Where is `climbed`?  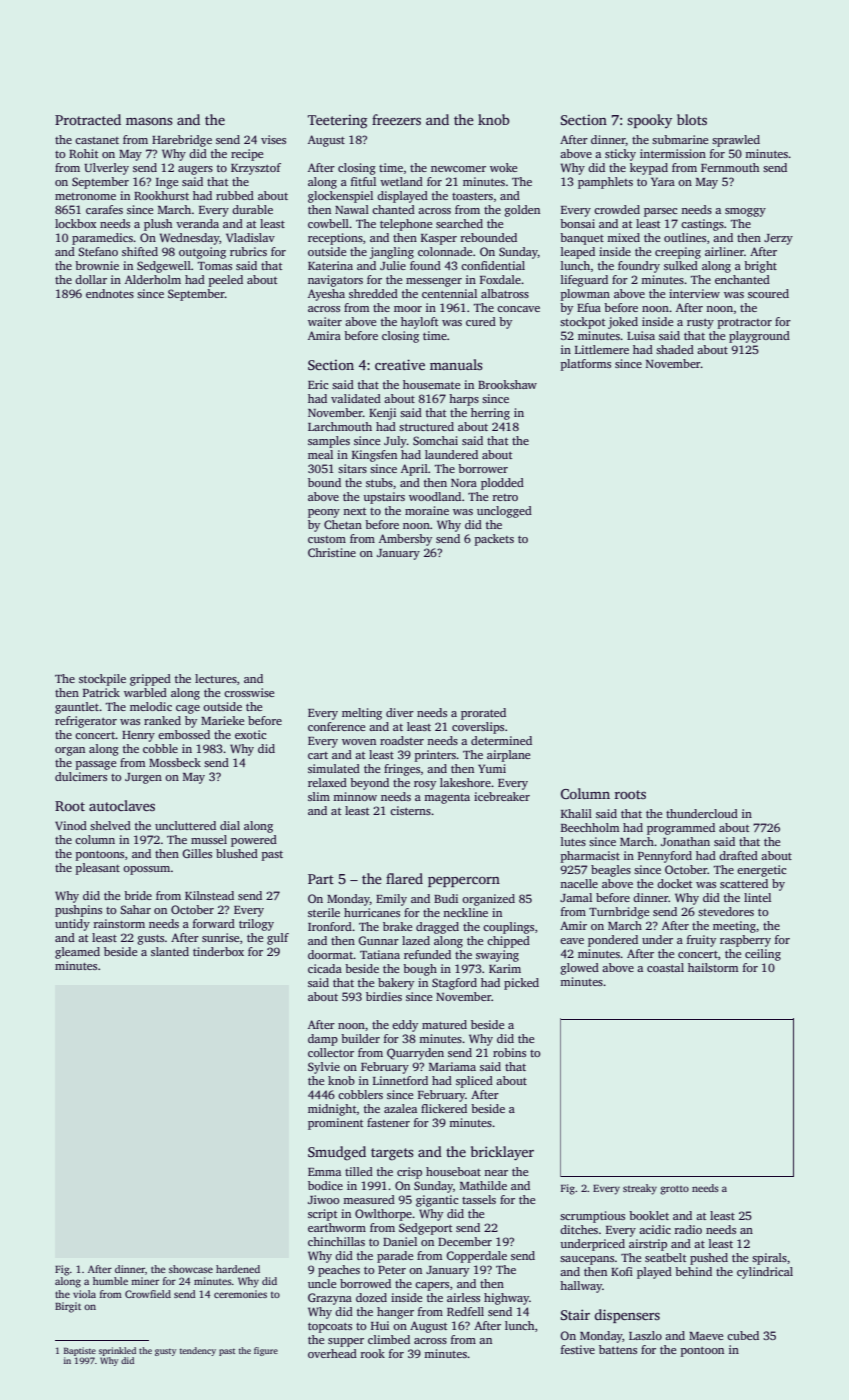 climbed is located at coordinates (389, 1339).
